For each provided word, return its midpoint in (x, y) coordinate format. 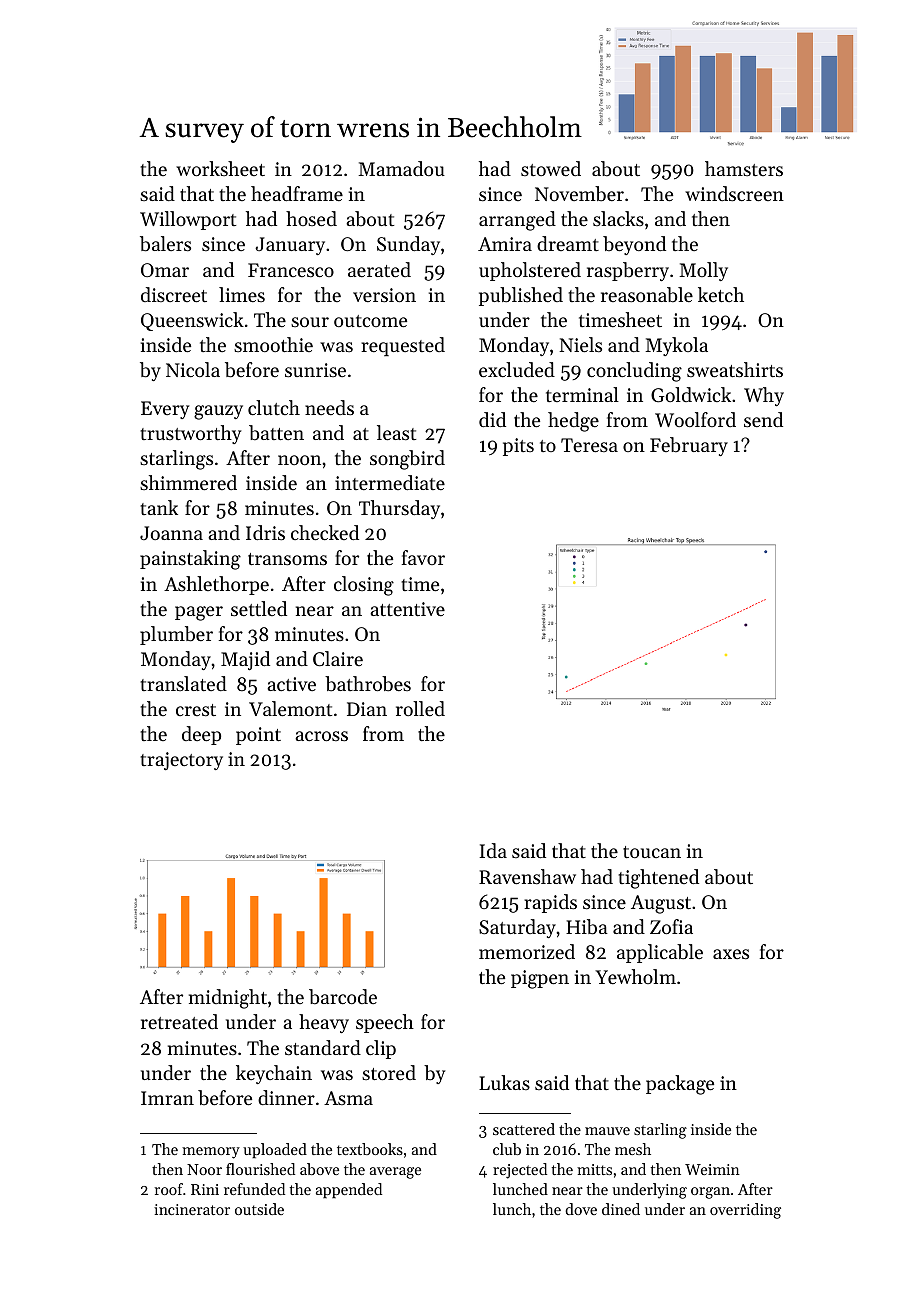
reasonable (647, 295)
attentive (407, 609)
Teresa (589, 445)
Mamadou (401, 168)
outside (259, 1209)
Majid (245, 661)
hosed (311, 218)
